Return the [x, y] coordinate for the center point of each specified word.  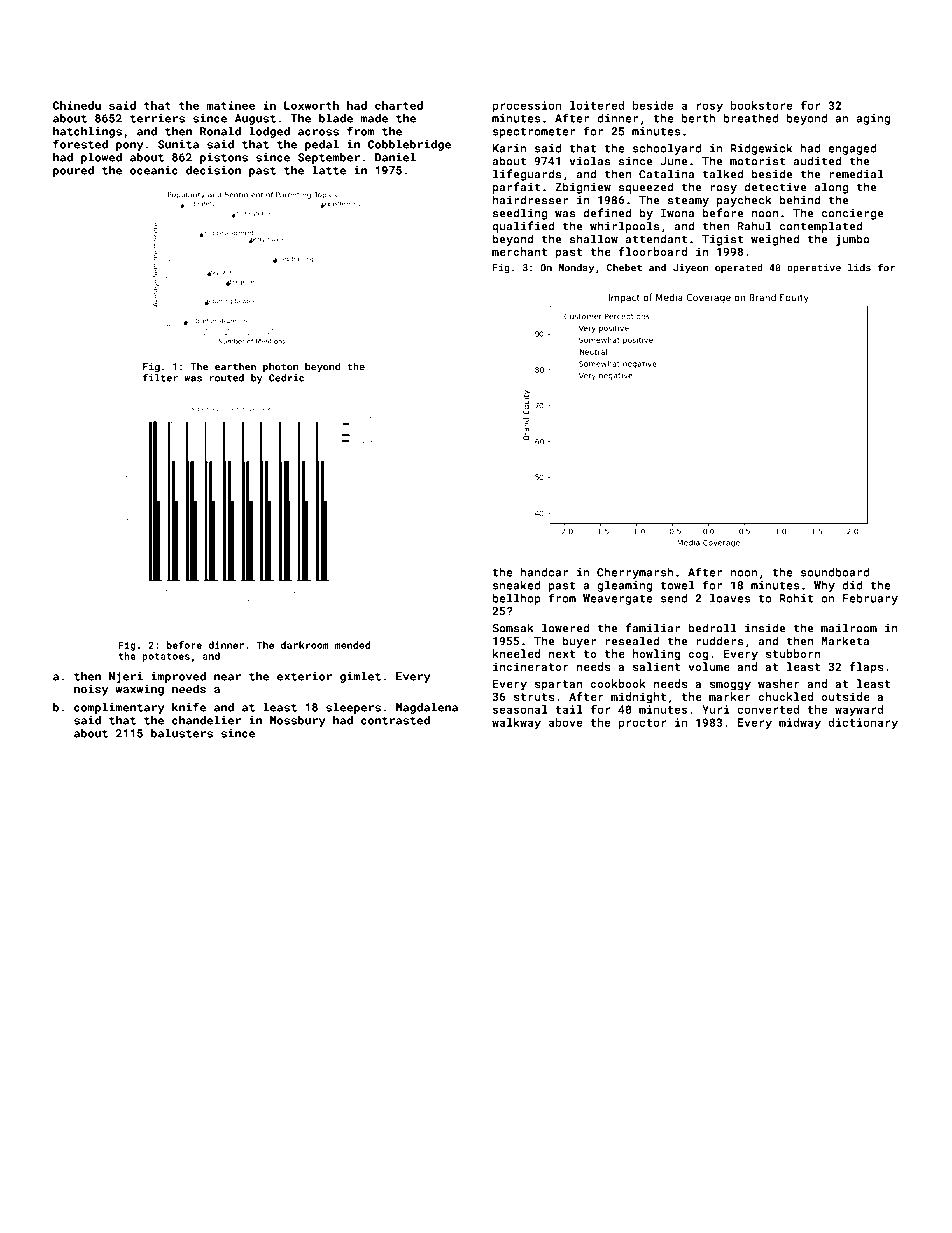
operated [739, 268]
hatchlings [87, 132]
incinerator [531, 666]
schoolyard [667, 149]
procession [527, 106]
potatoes [166, 657]
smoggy [730, 686]
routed [227, 378]
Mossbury [297, 721]
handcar [544, 572]
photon [280, 367]
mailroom [849, 628]
